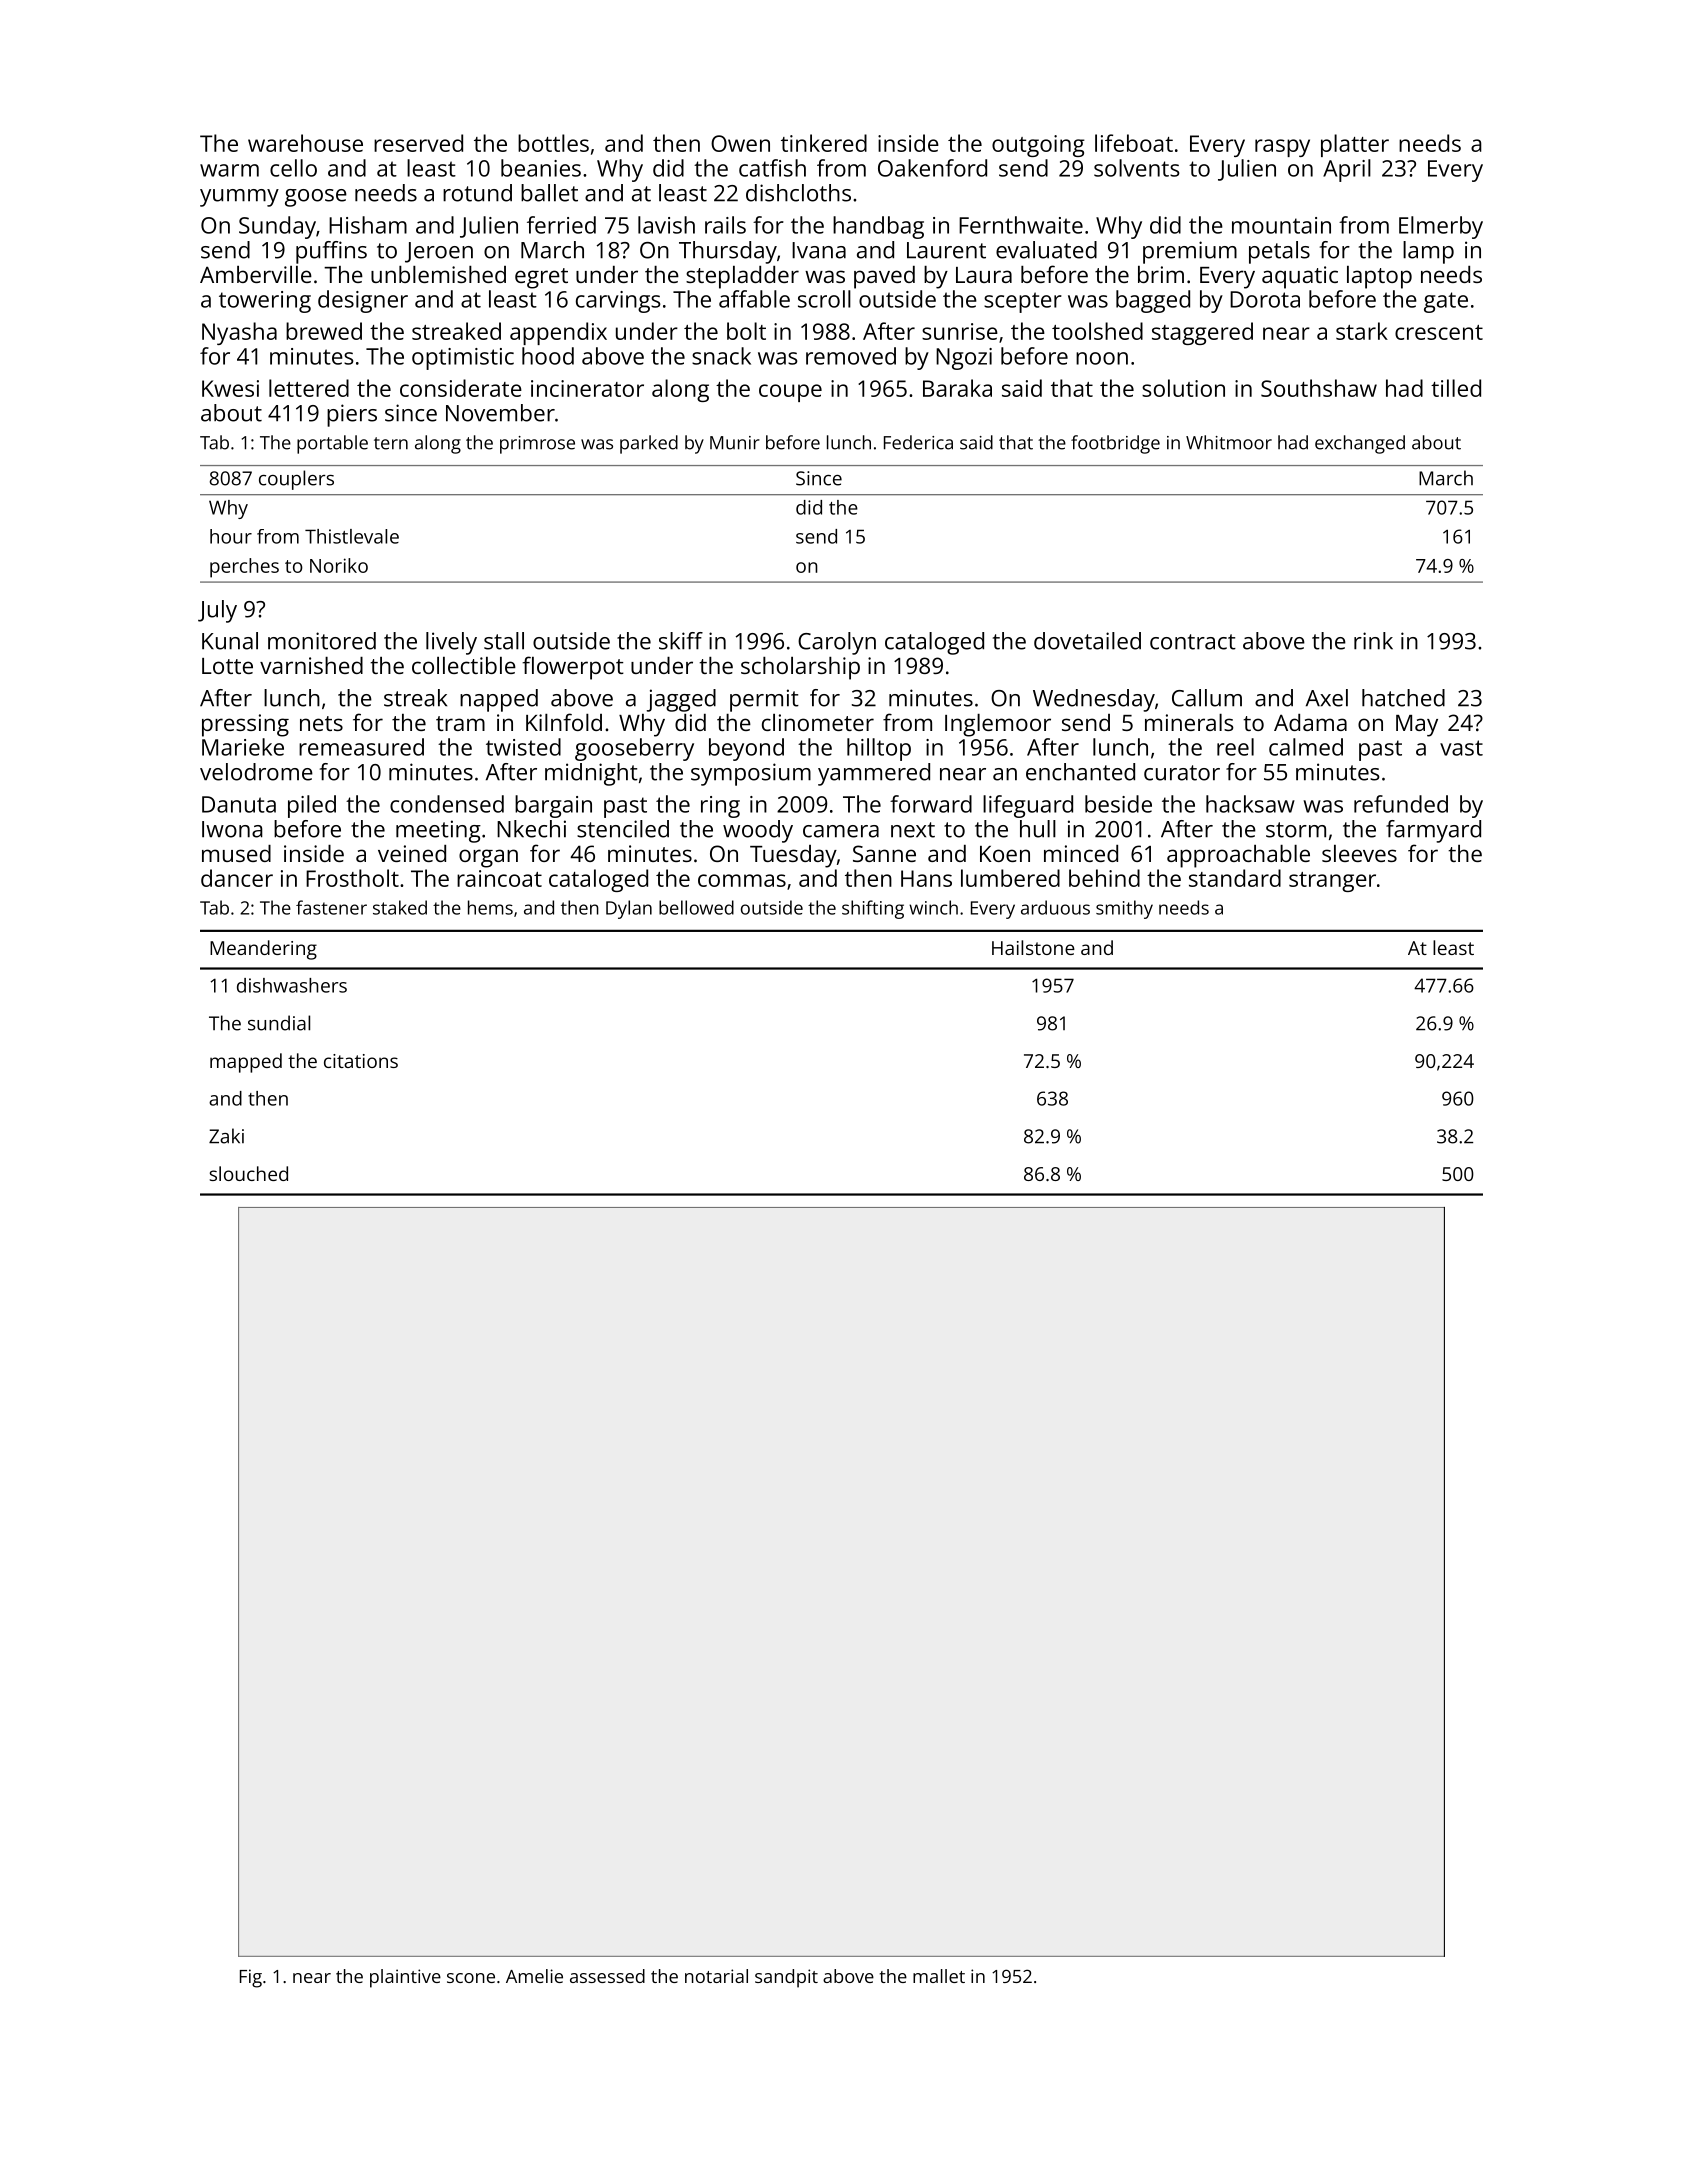 The image size is (1683, 2178). Describe the element at coordinates (1033, 947) in the image. I see `Hailstone` at that location.
